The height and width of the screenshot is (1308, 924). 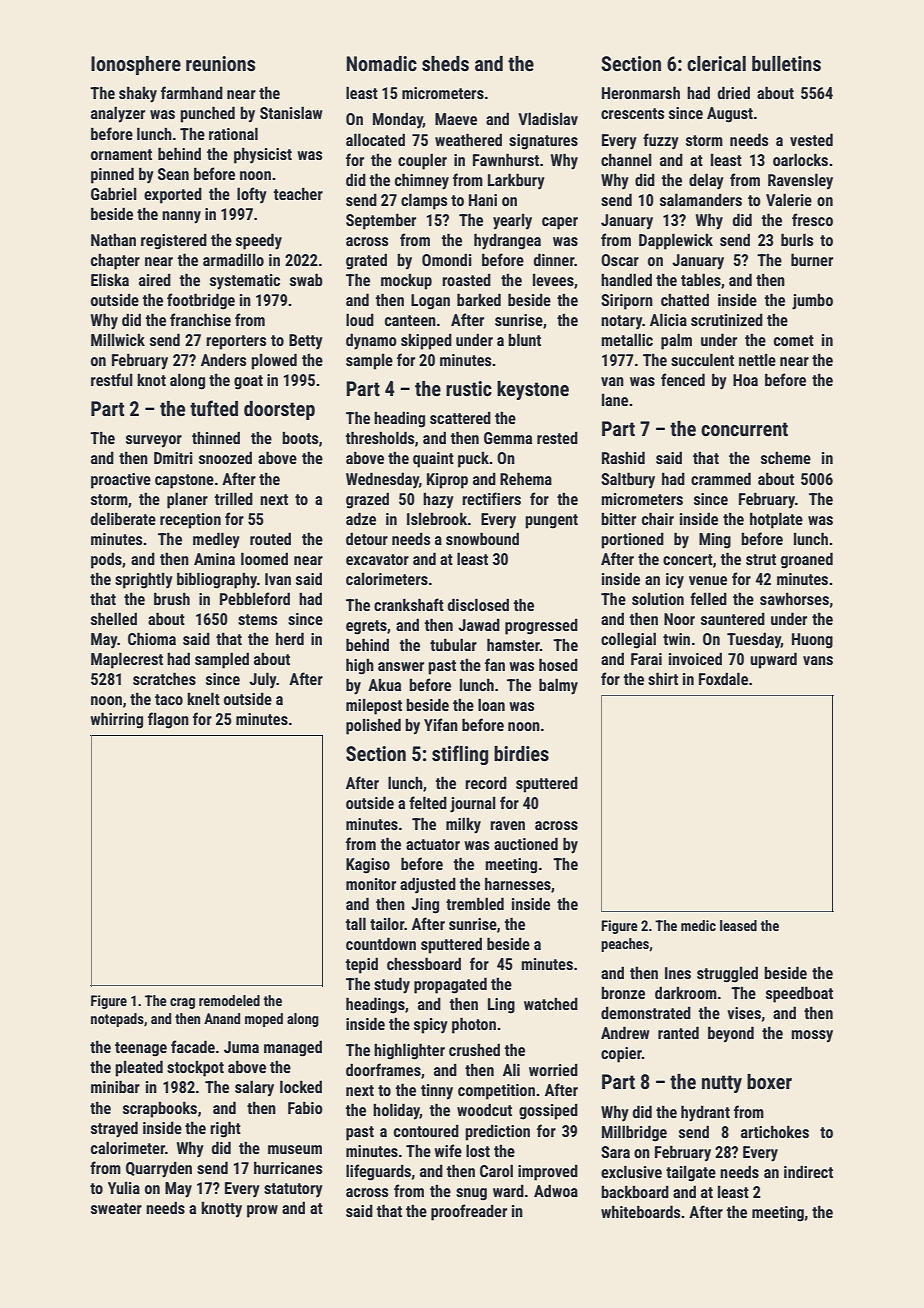 What do you see at coordinates (445, 63) in the screenshot?
I see `sheds` at bounding box center [445, 63].
